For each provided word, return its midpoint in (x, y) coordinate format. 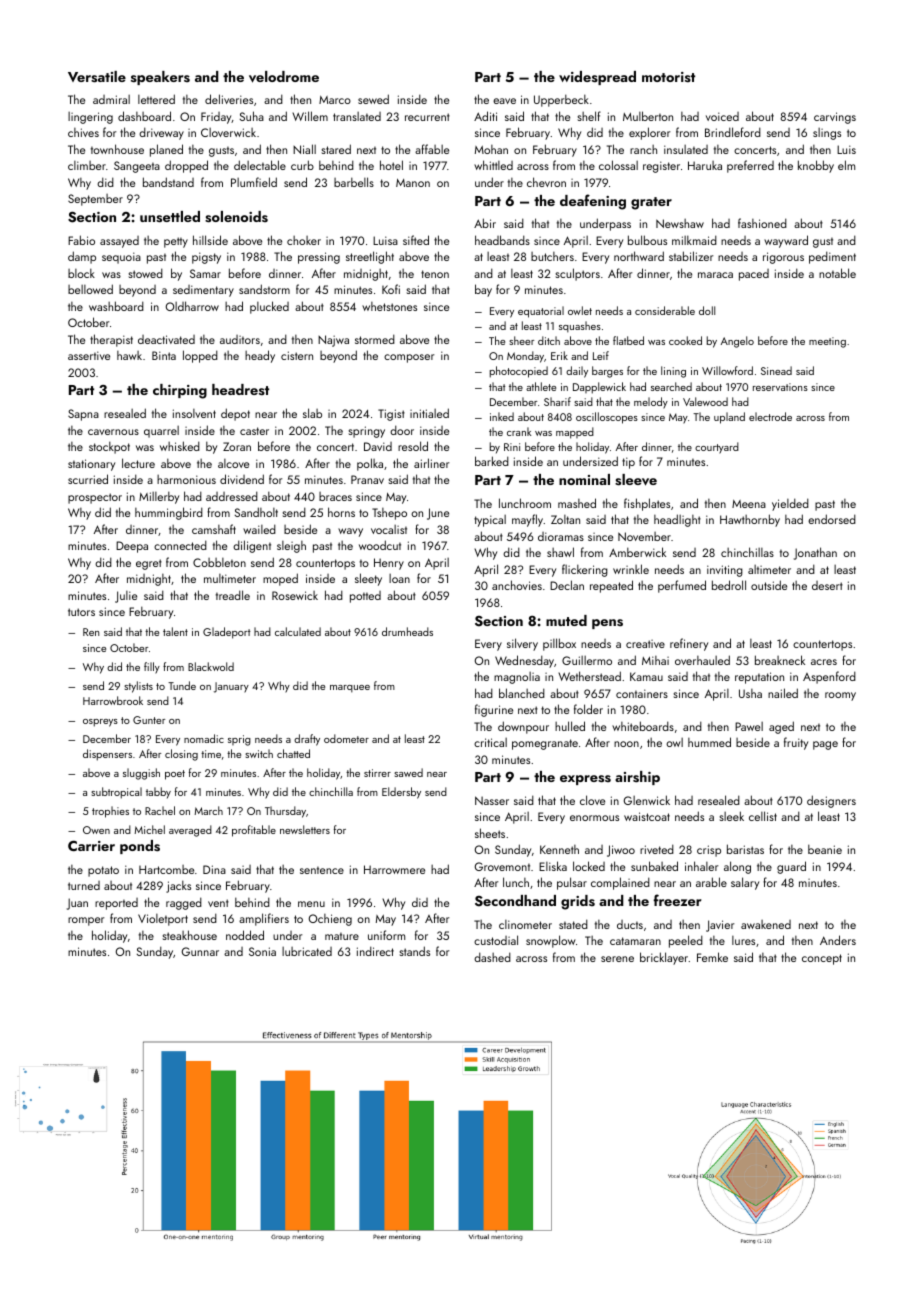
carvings (835, 118)
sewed (373, 99)
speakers (160, 78)
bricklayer (664, 958)
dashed (492, 957)
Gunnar (200, 951)
